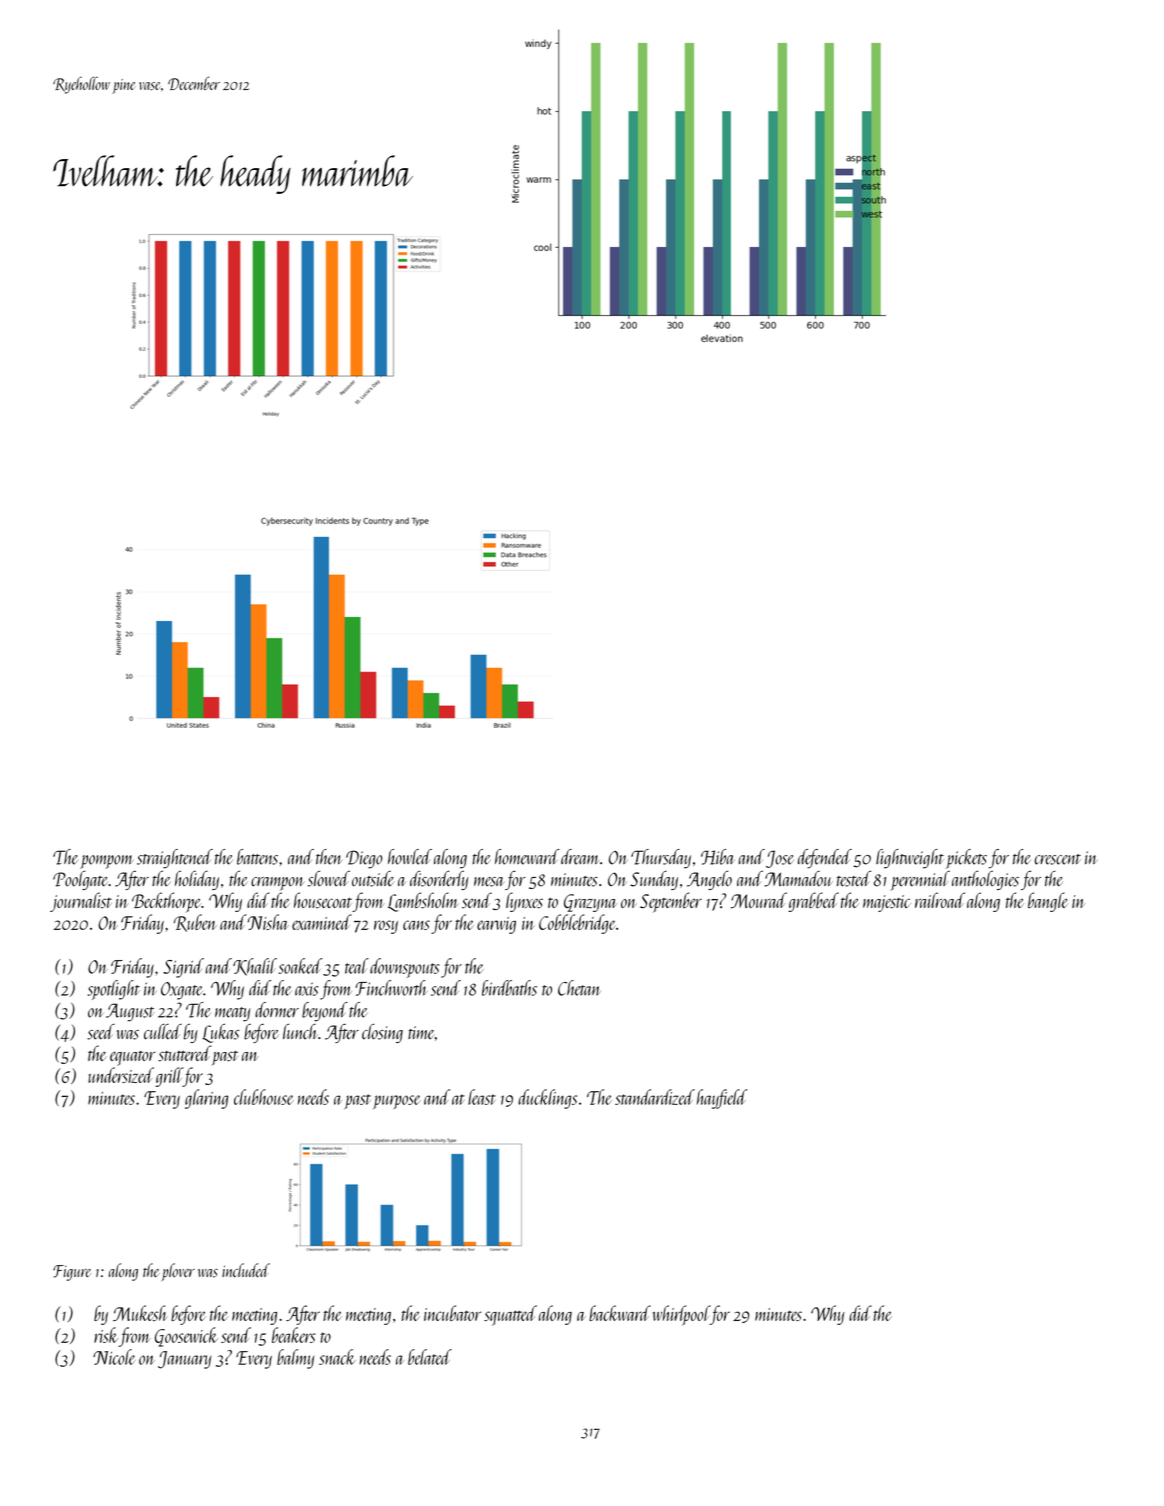 The height and width of the screenshot is (1506, 1164). Describe the element at coordinates (257, 857) in the screenshot. I see `battens` at that location.
